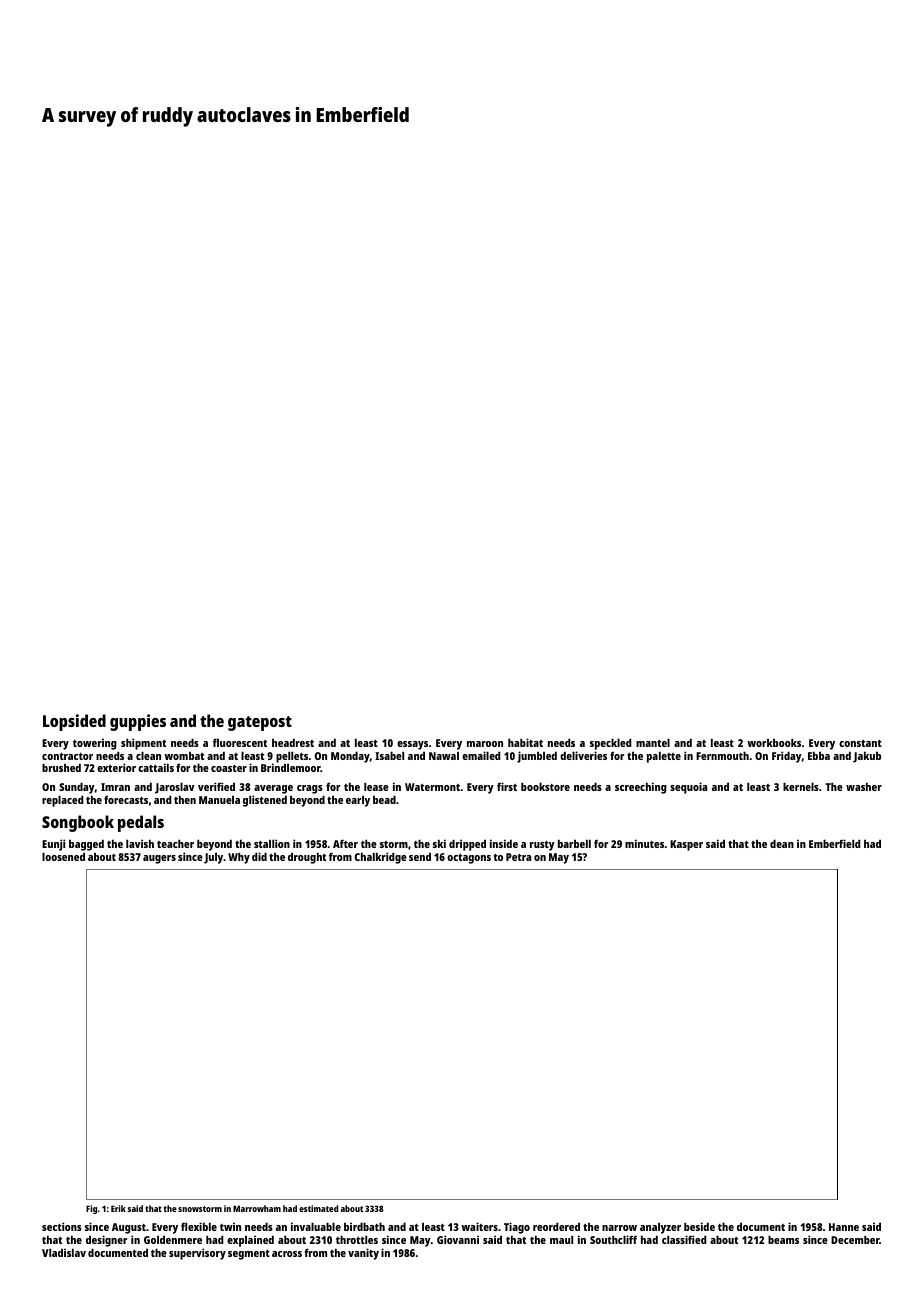  I want to click on Friday, so click(787, 757).
